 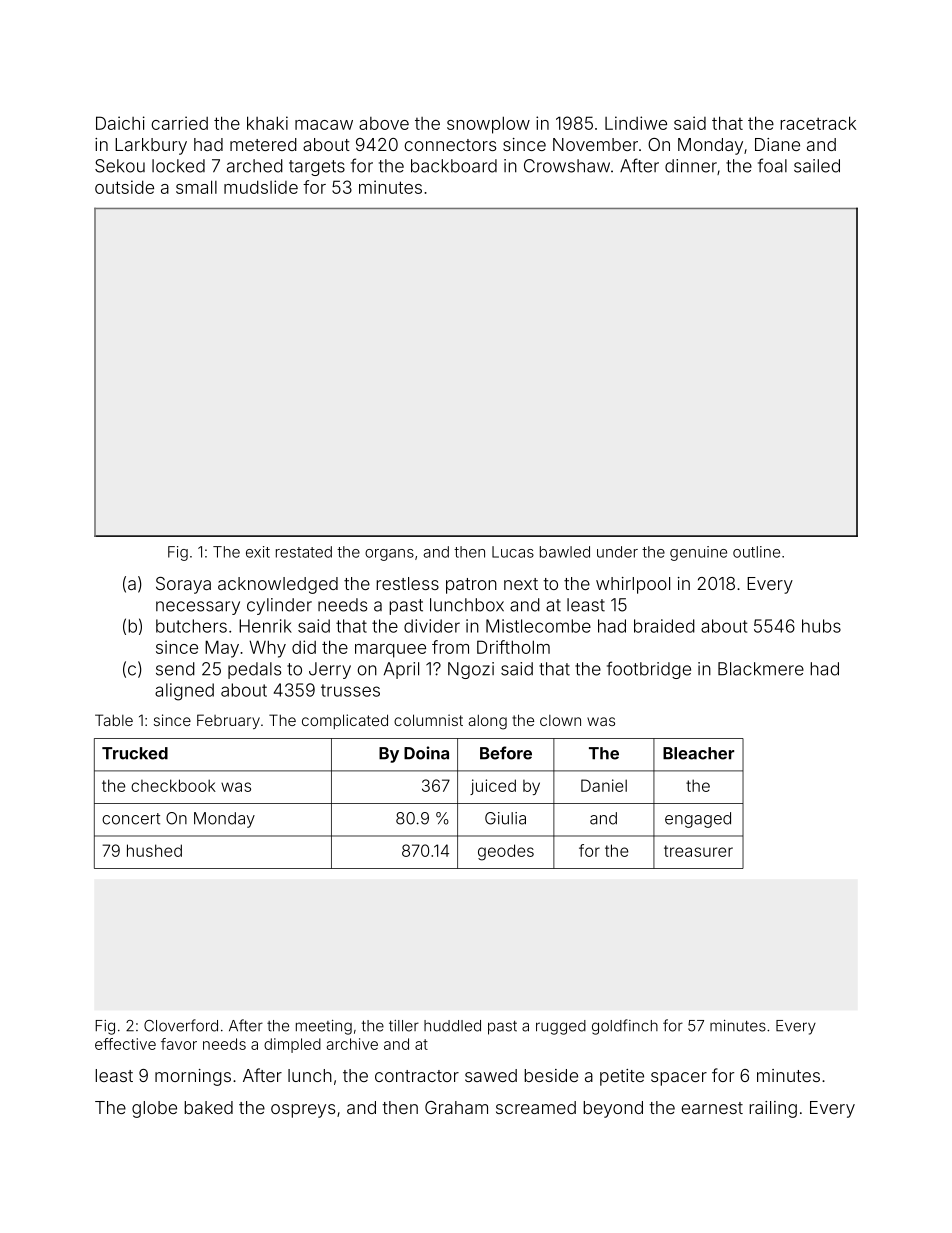 I want to click on mudslide, so click(x=261, y=187).
